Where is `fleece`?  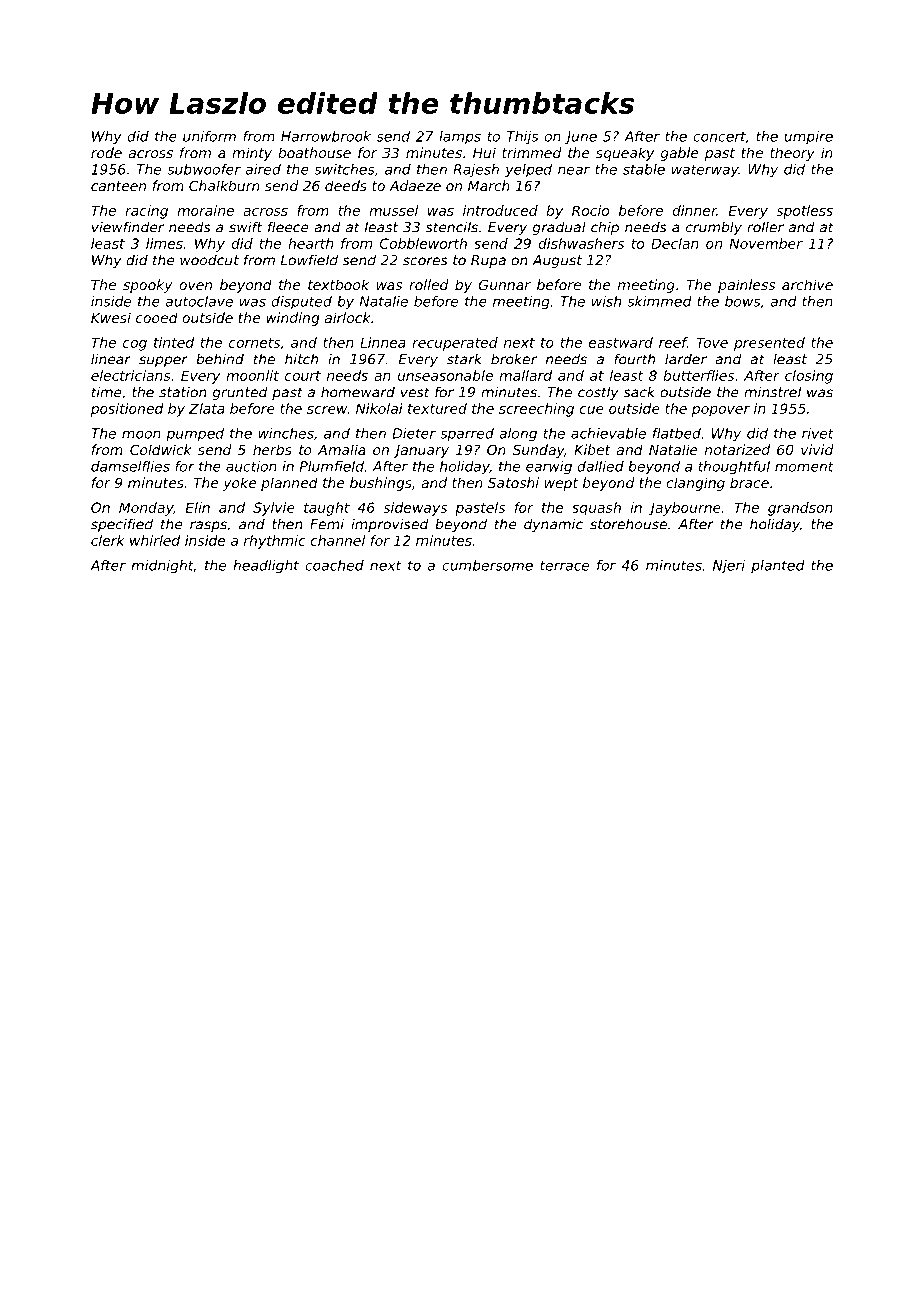 fleece is located at coordinates (288, 227).
